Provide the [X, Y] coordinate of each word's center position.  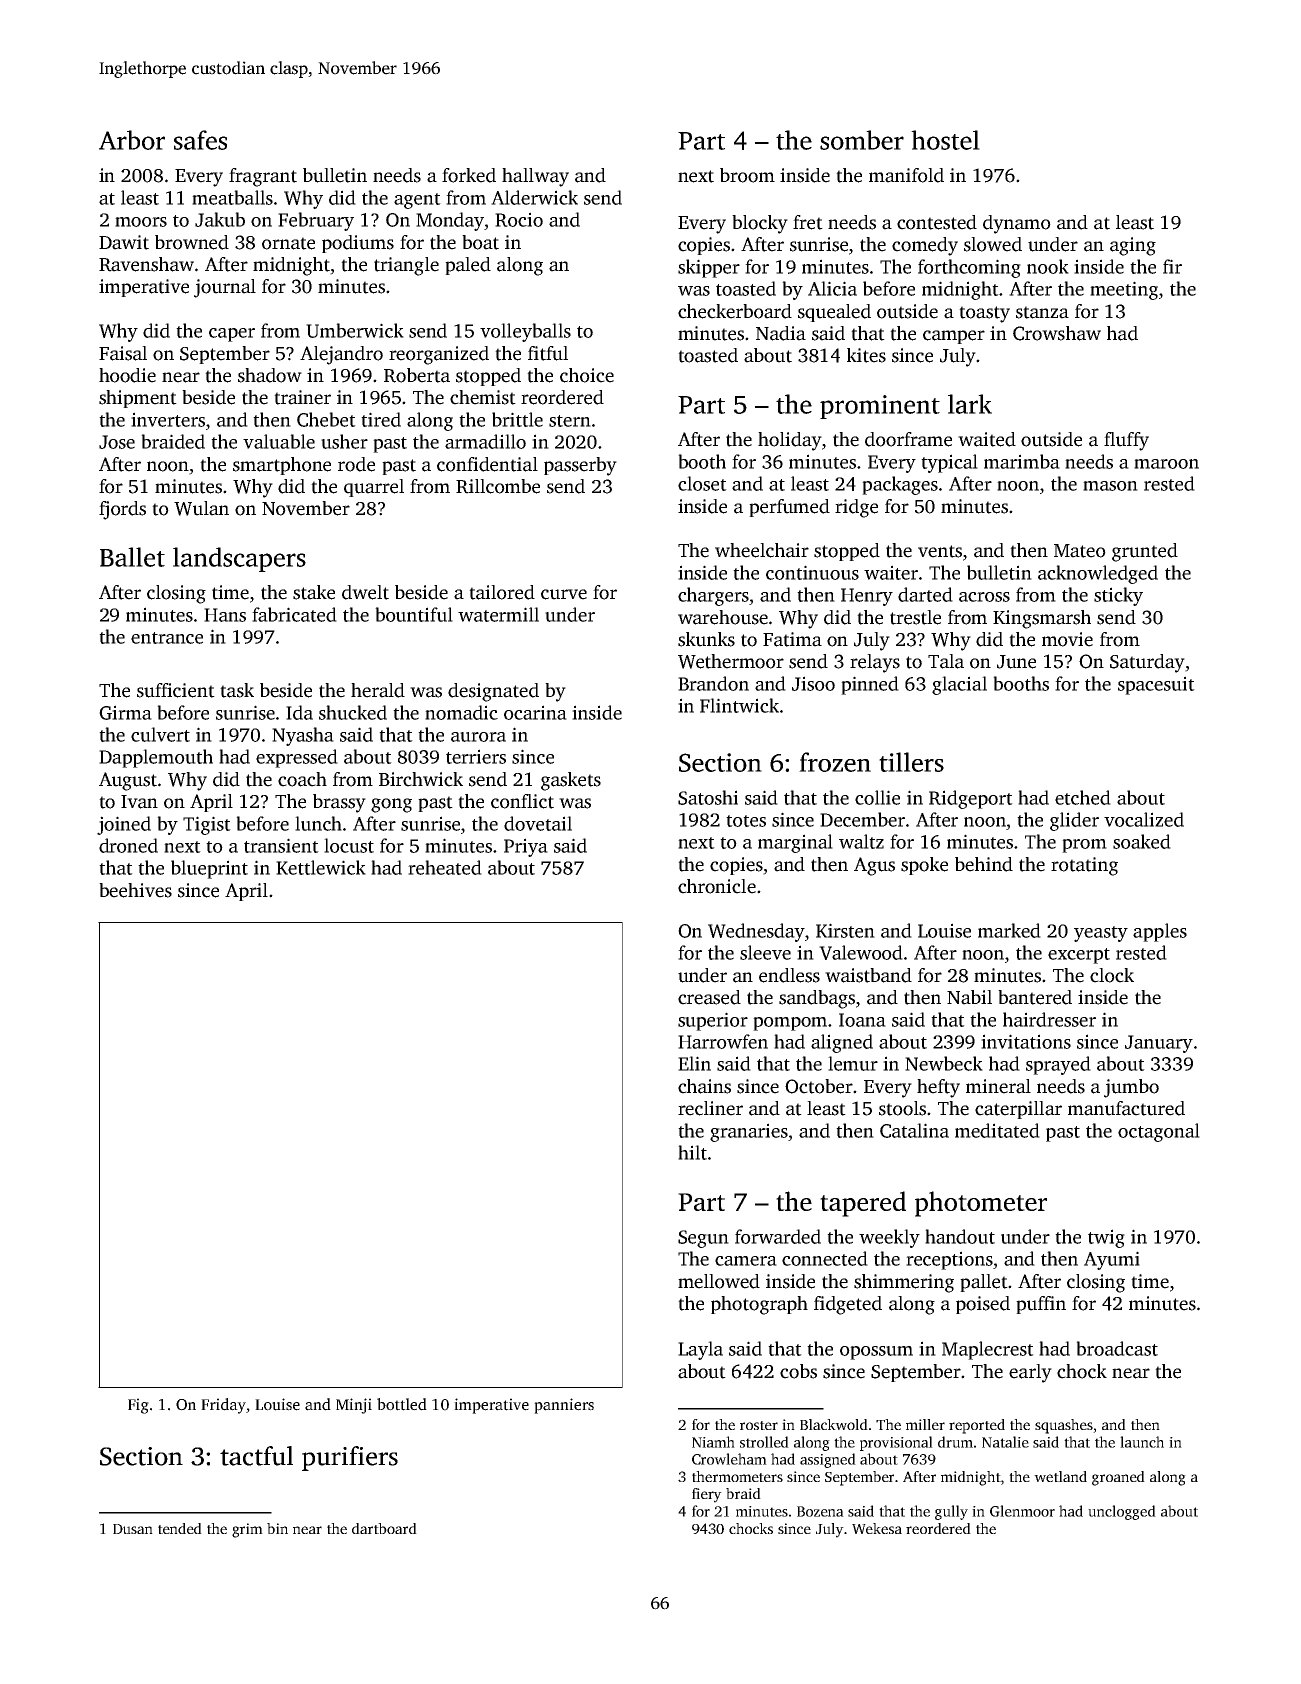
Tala [946, 661]
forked [469, 175]
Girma [125, 712]
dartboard [384, 1528]
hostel [945, 140]
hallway [535, 177]
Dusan [133, 1529]
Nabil [969, 997]
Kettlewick [321, 867]
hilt [692, 1152]
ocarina [535, 712]
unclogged [1122, 1512]
